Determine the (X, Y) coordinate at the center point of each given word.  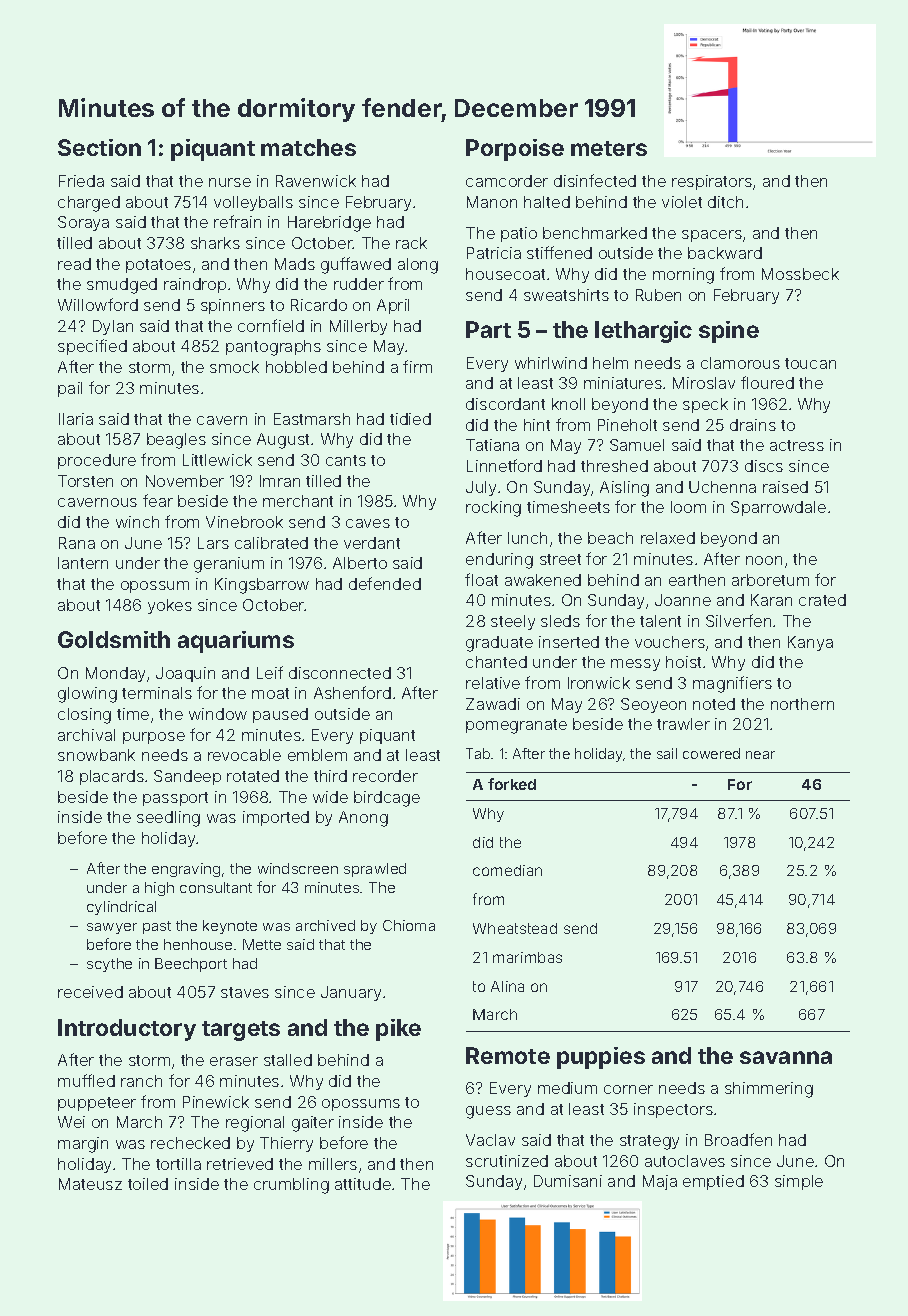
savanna (786, 1057)
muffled (86, 1080)
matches (308, 147)
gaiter (313, 1124)
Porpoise (515, 150)
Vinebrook (244, 522)
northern (802, 704)
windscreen (298, 868)
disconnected (340, 673)
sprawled (375, 870)
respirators (712, 182)
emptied (713, 1182)
